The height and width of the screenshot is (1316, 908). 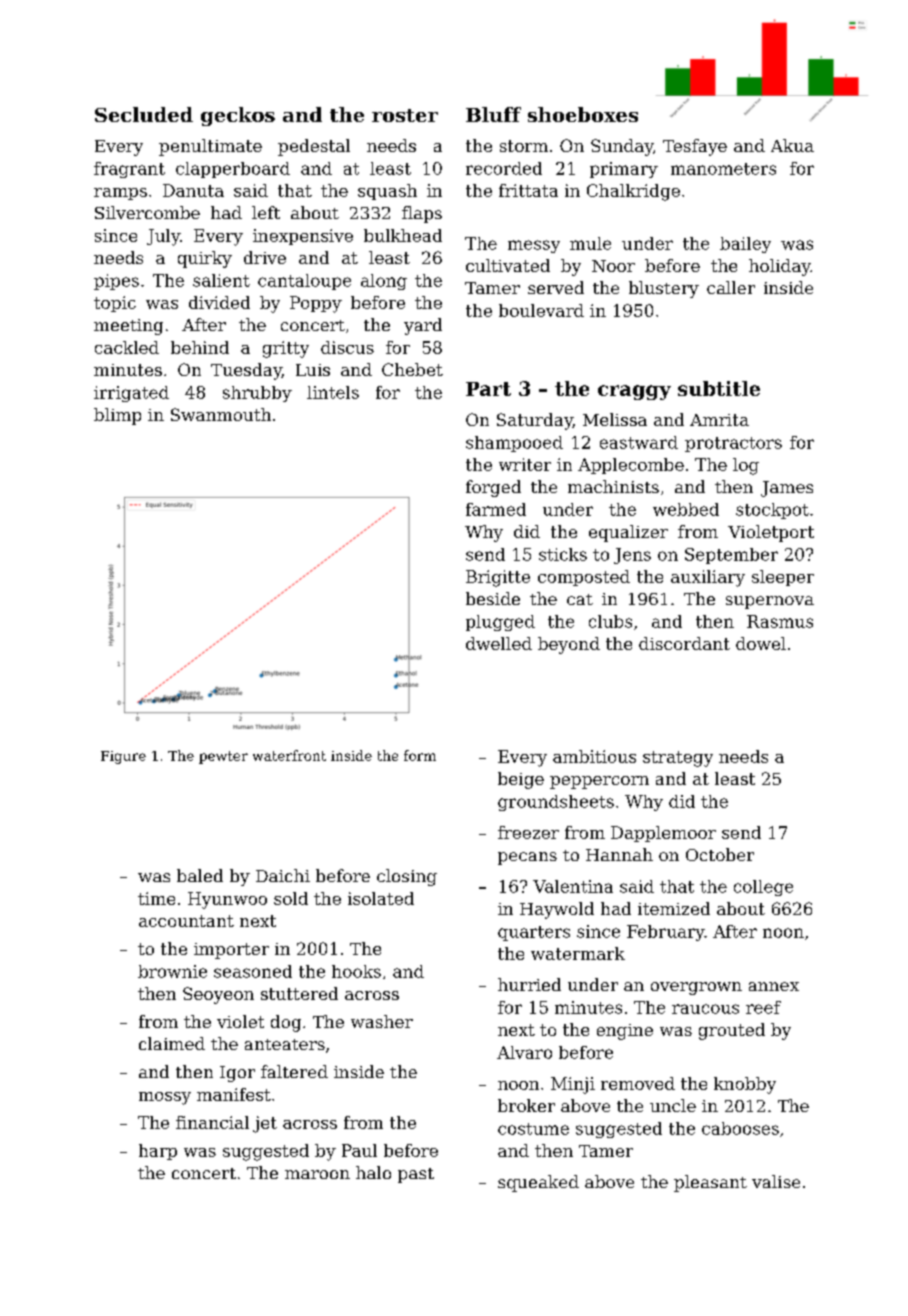 I want to click on roster, so click(x=405, y=115).
